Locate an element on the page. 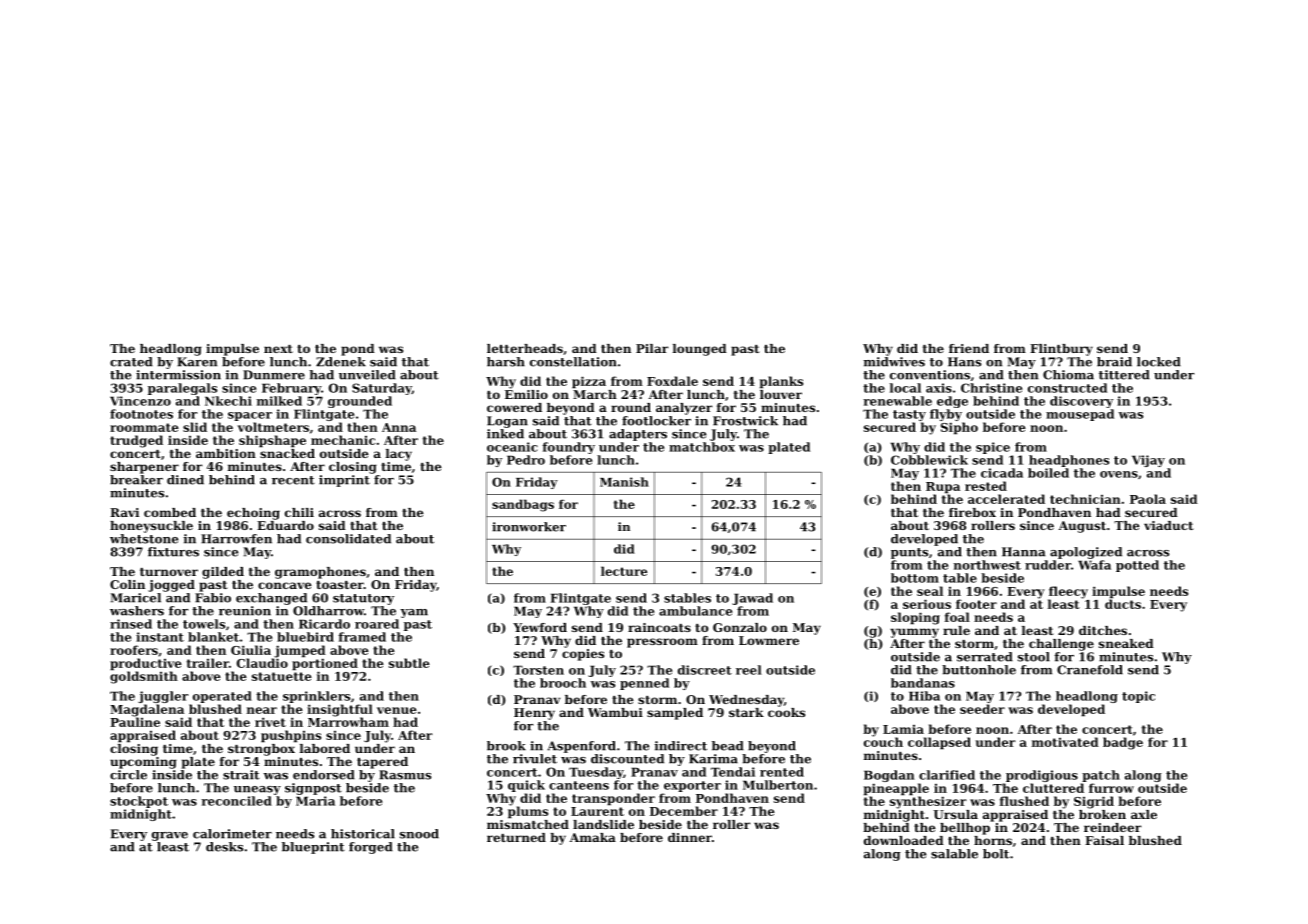 This image has width=1308, height=924. dinner is located at coordinates (690, 837).
